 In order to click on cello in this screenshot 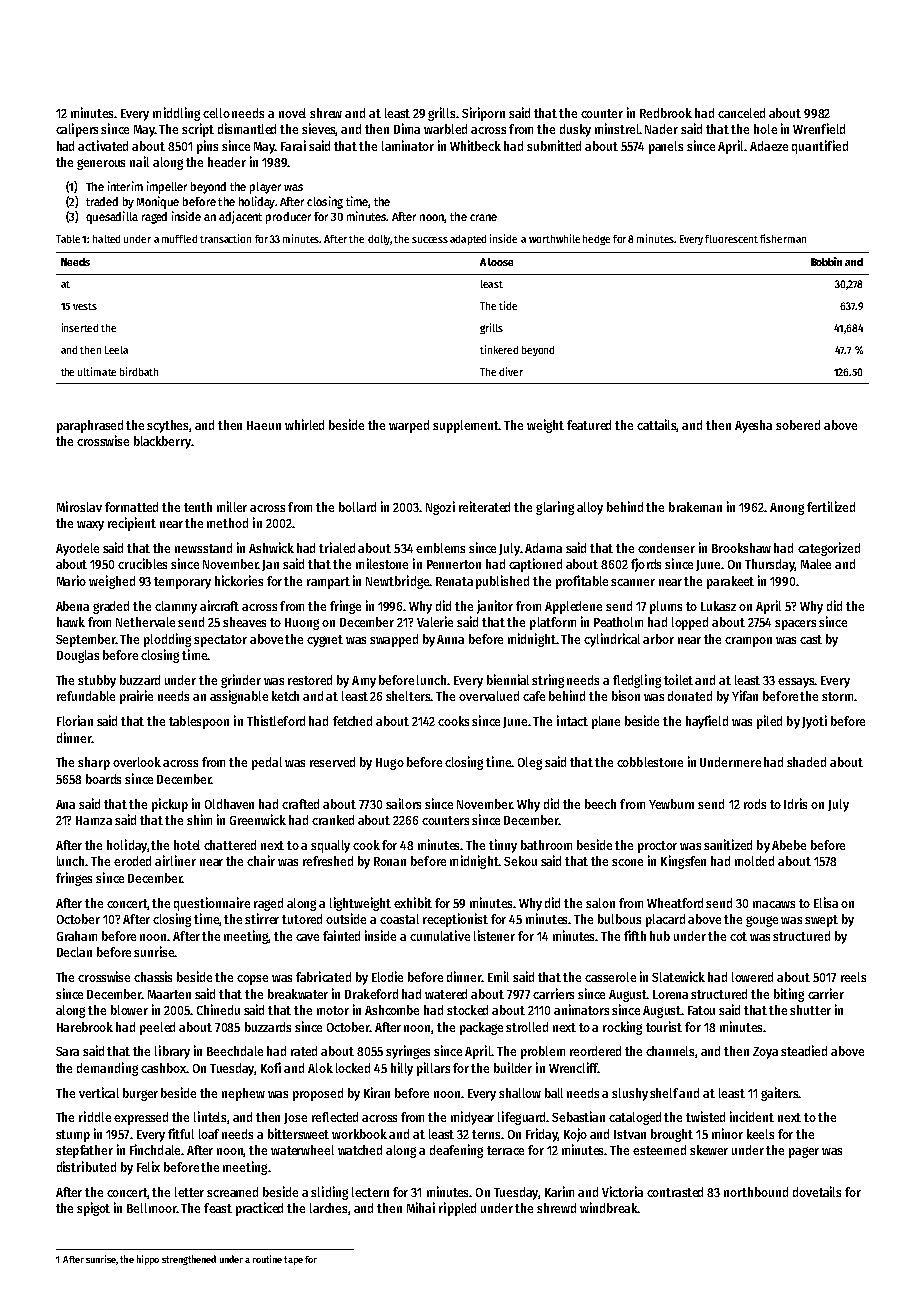, I will do `click(216, 113)`.
